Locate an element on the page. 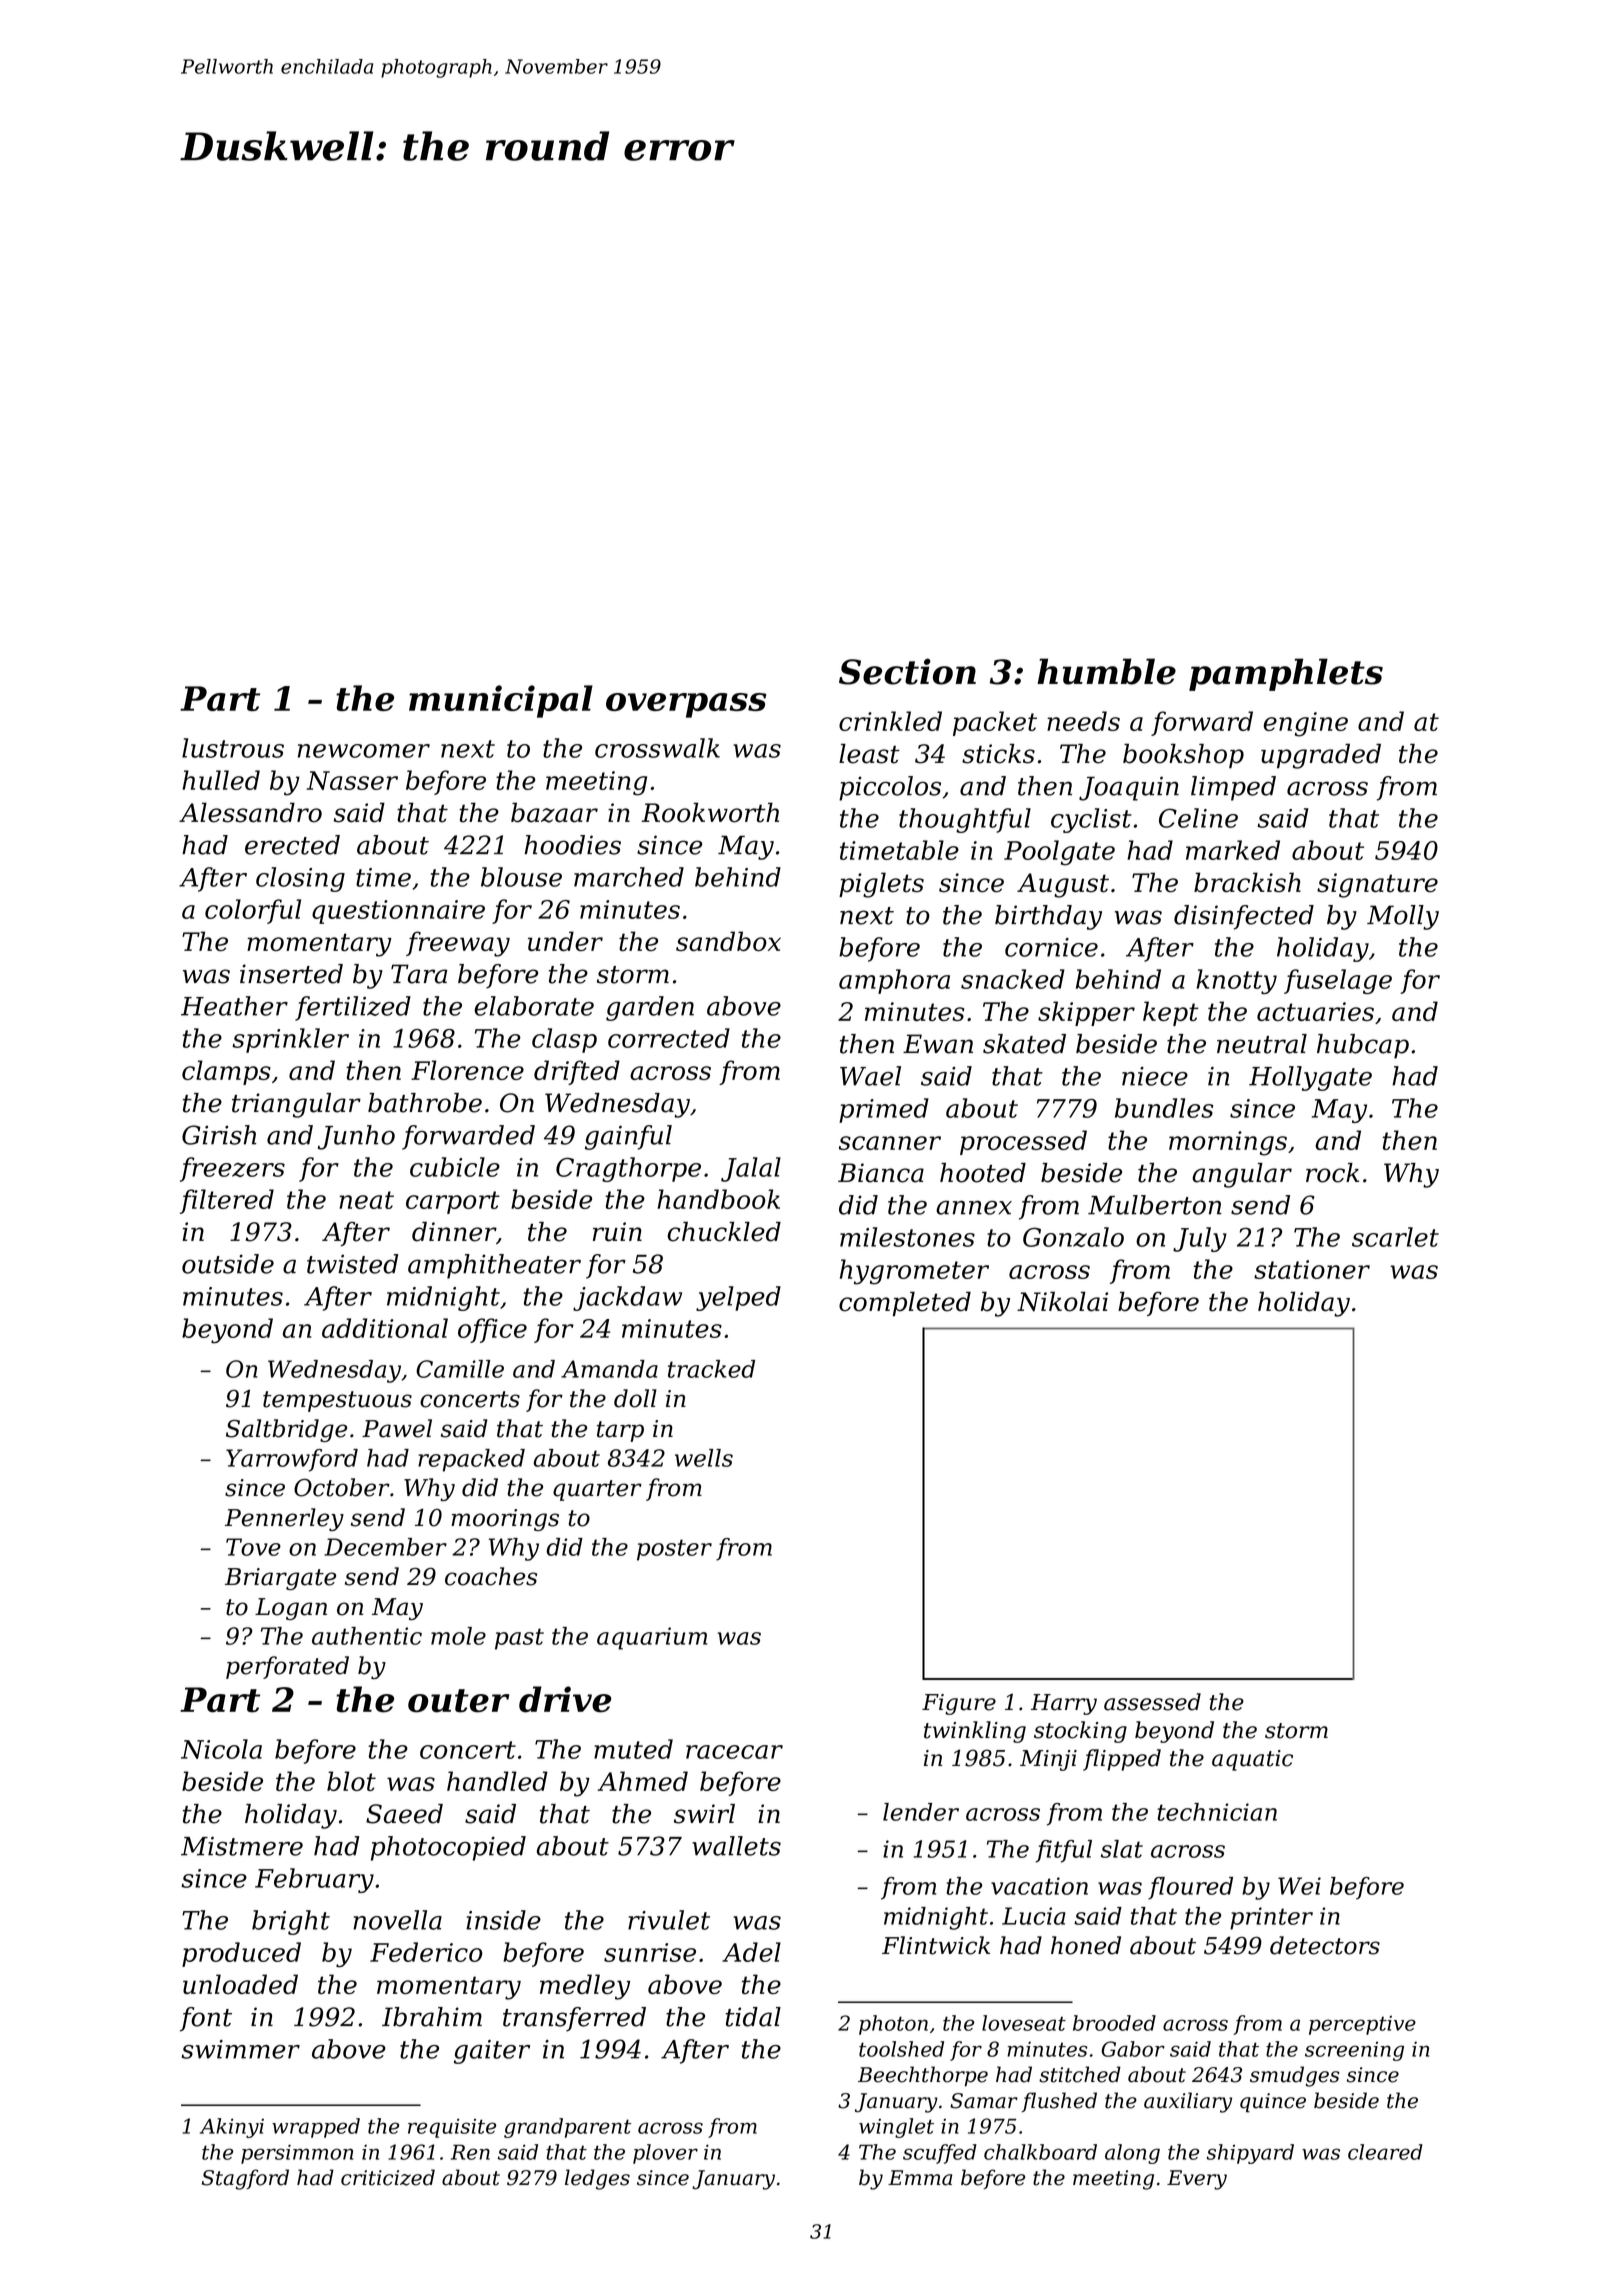 The image size is (1620, 2292). Every is located at coordinates (1197, 2180).
